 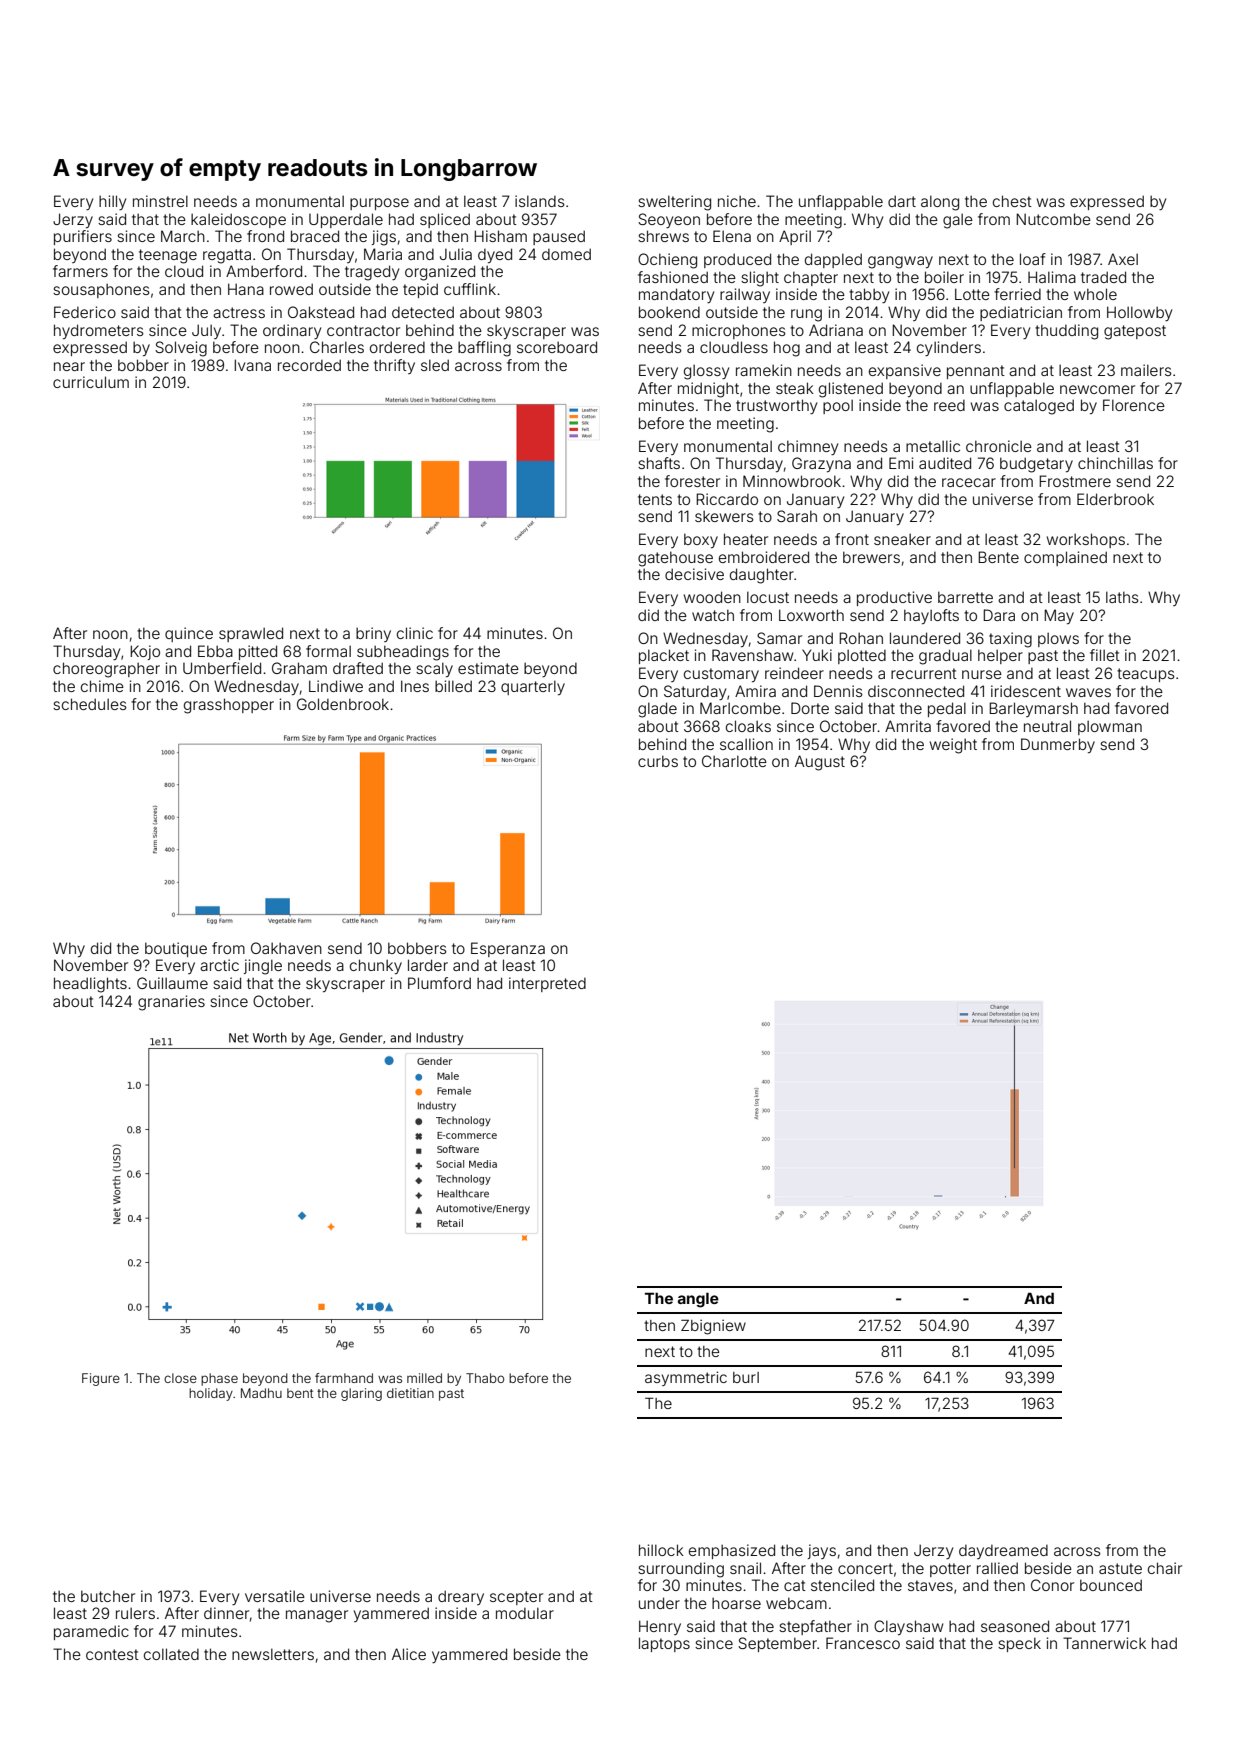 I want to click on speck, so click(x=1019, y=1644).
